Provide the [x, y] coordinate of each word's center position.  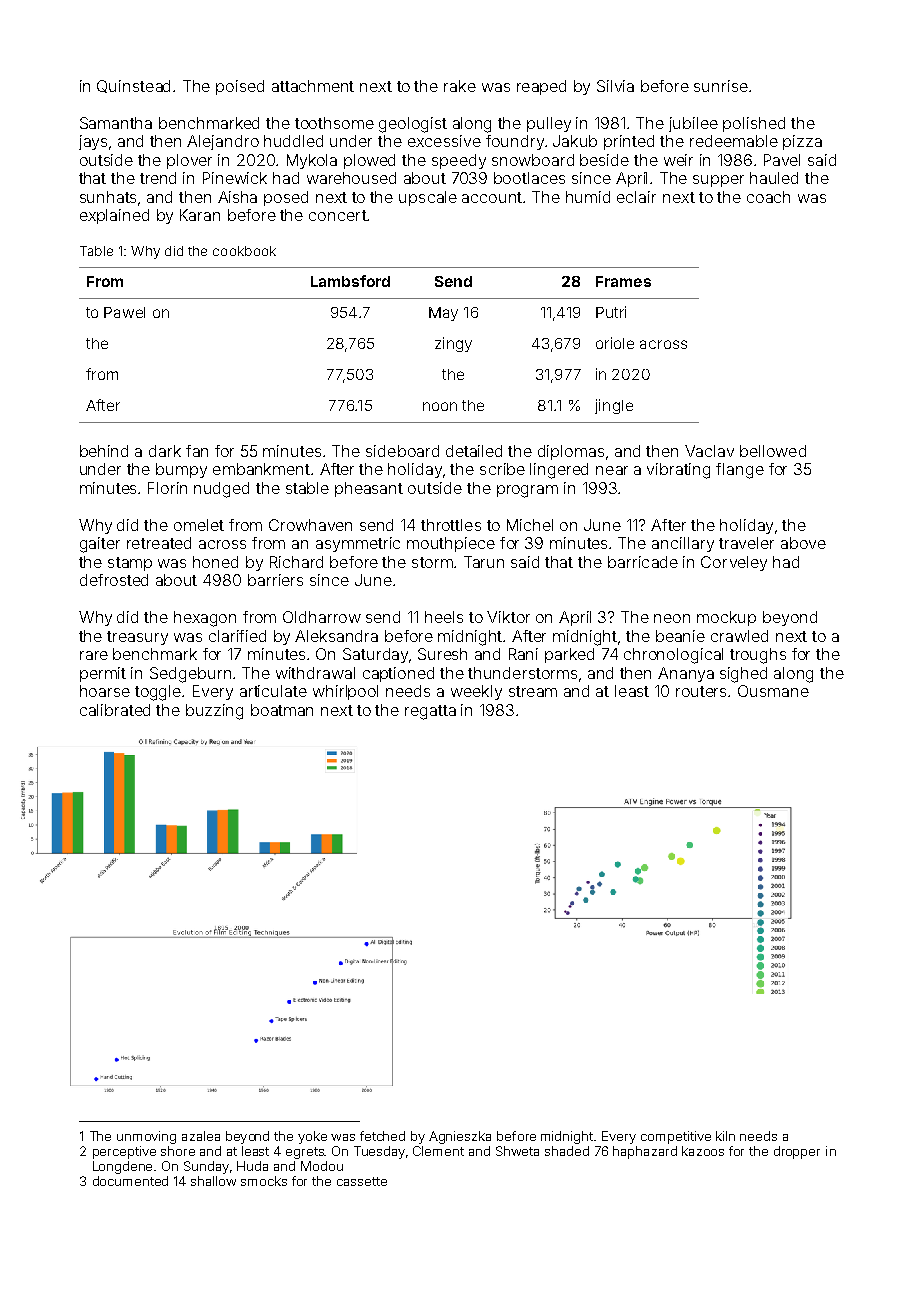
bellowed [773, 451]
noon [440, 406]
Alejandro [223, 142]
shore [178, 1151]
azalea [201, 1136]
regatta [430, 712]
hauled [774, 178]
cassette [362, 1181]
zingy [453, 344]
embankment [261, 469]
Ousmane [773, 691]
